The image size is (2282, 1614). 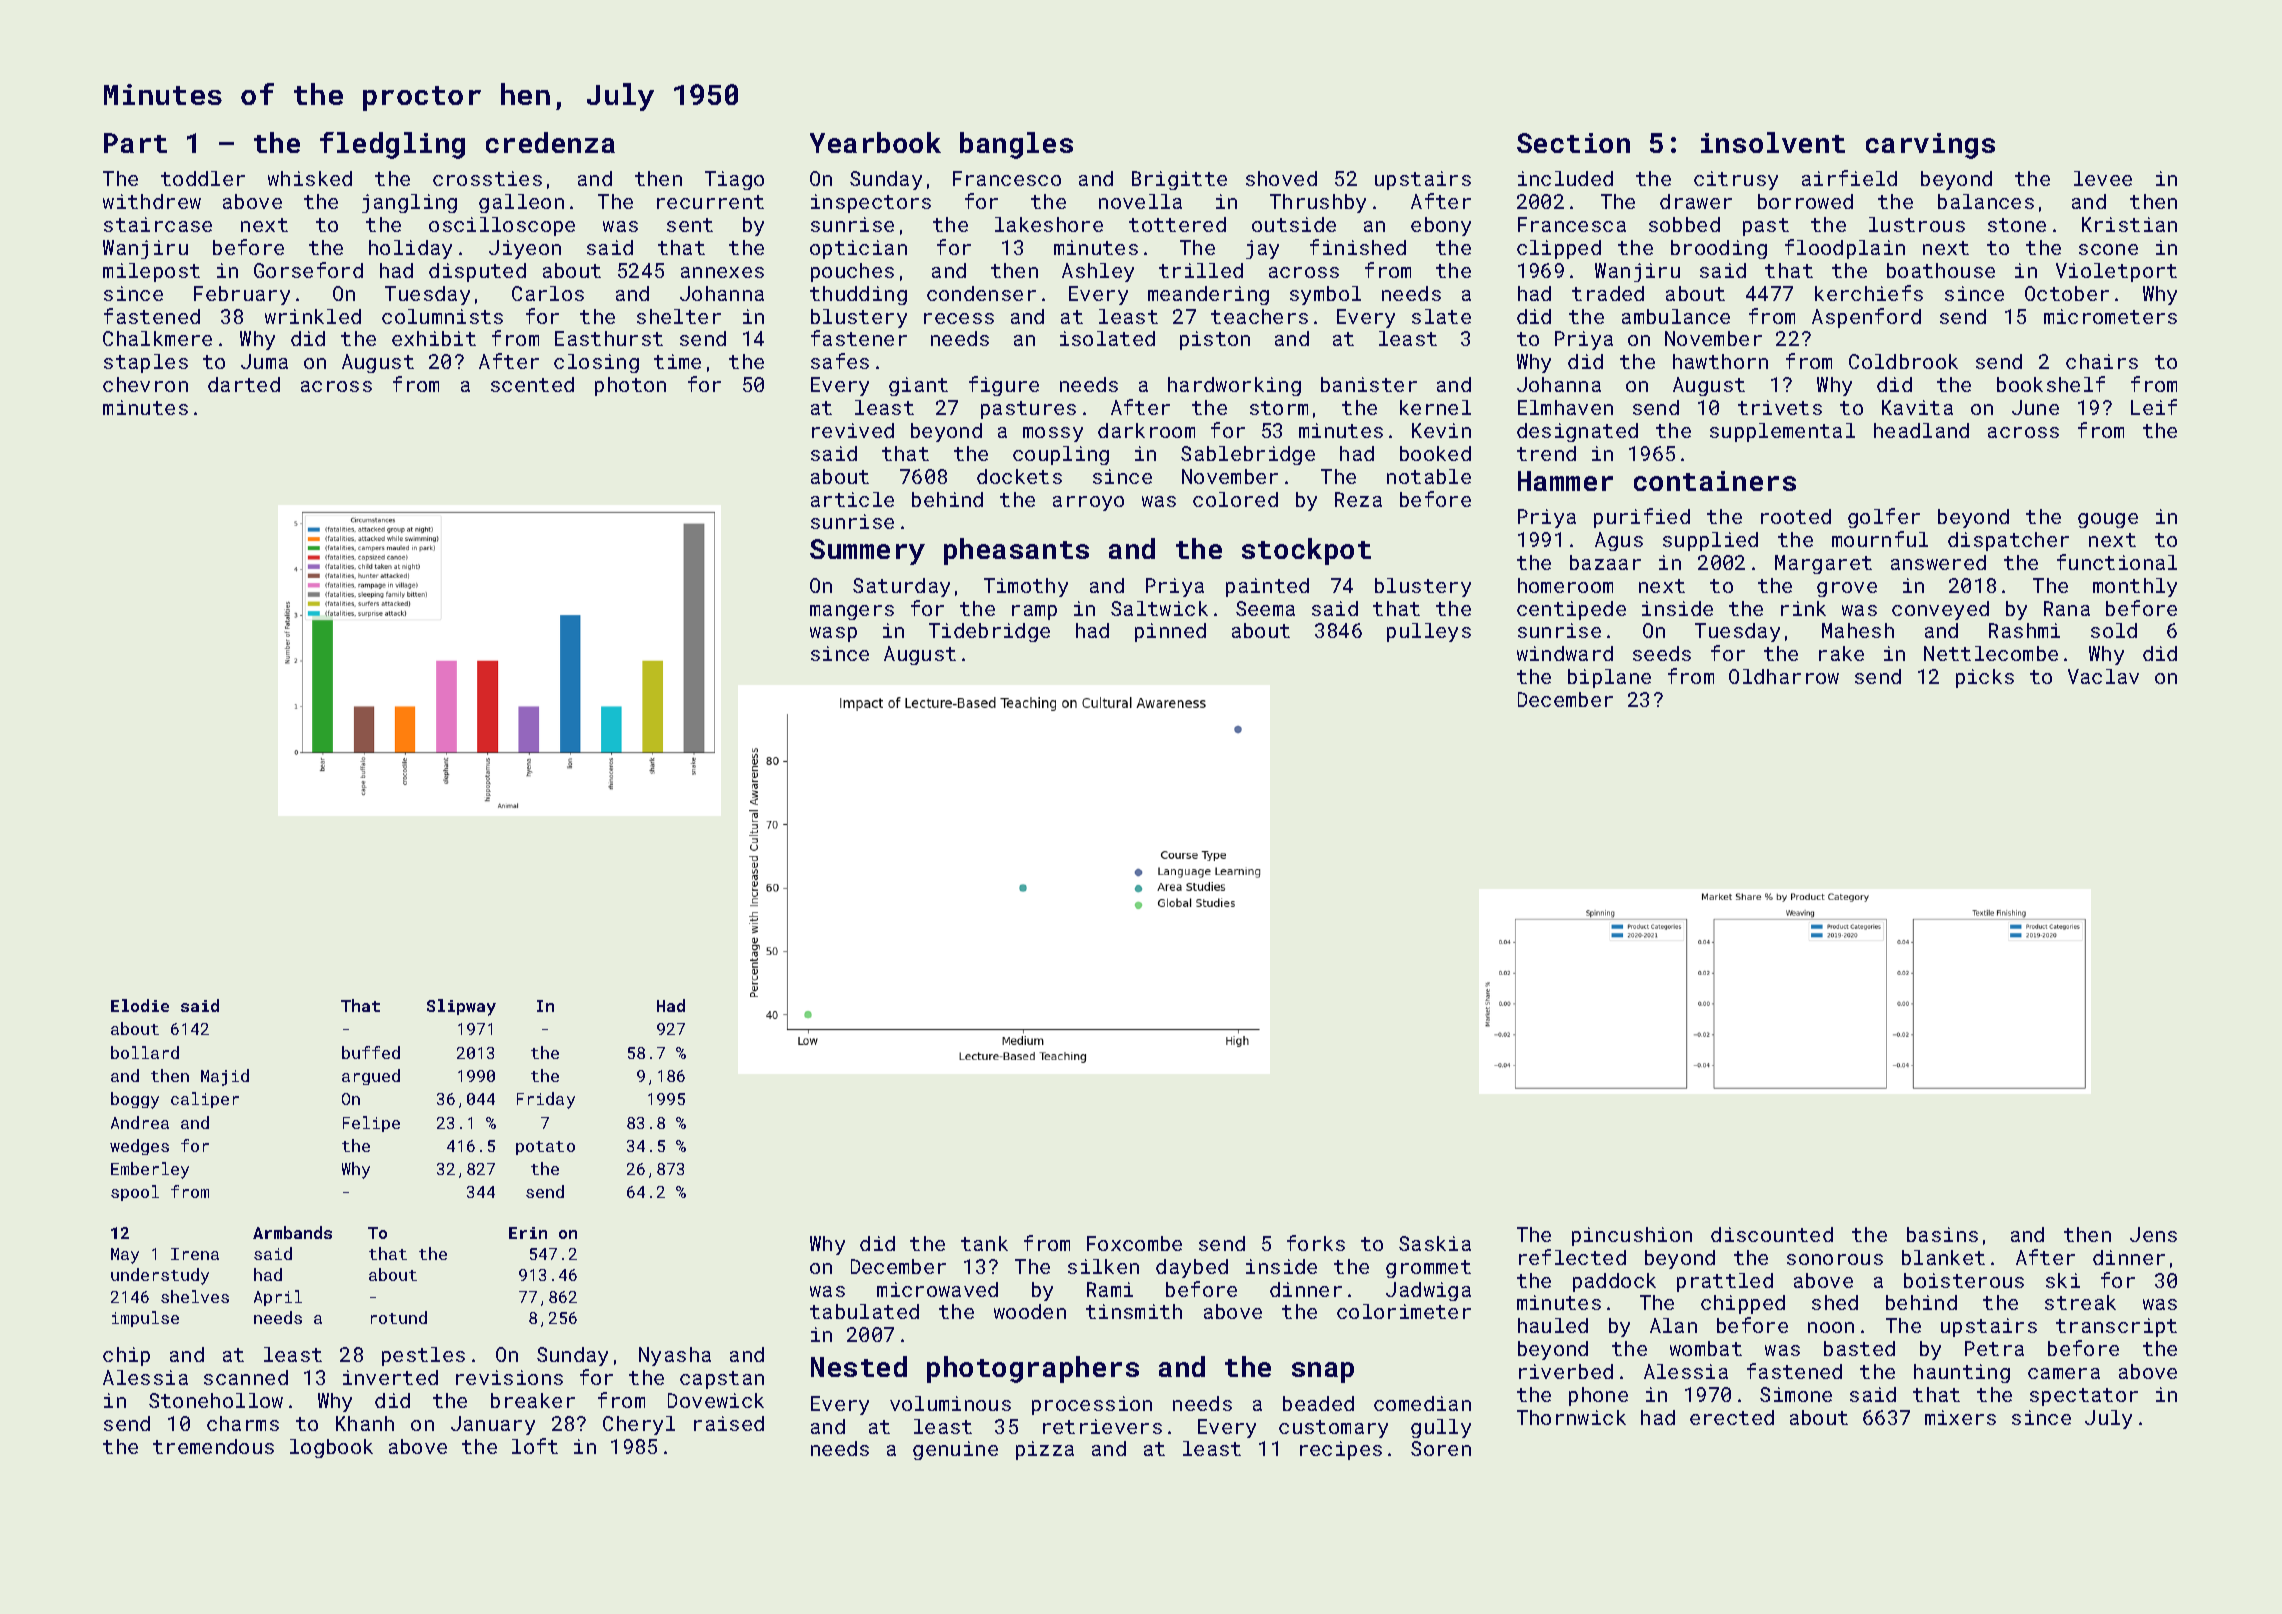 What do you see at coordinates (1732, 1417) in the page?
I see `erected` at bounding box center [1732, 1417].
